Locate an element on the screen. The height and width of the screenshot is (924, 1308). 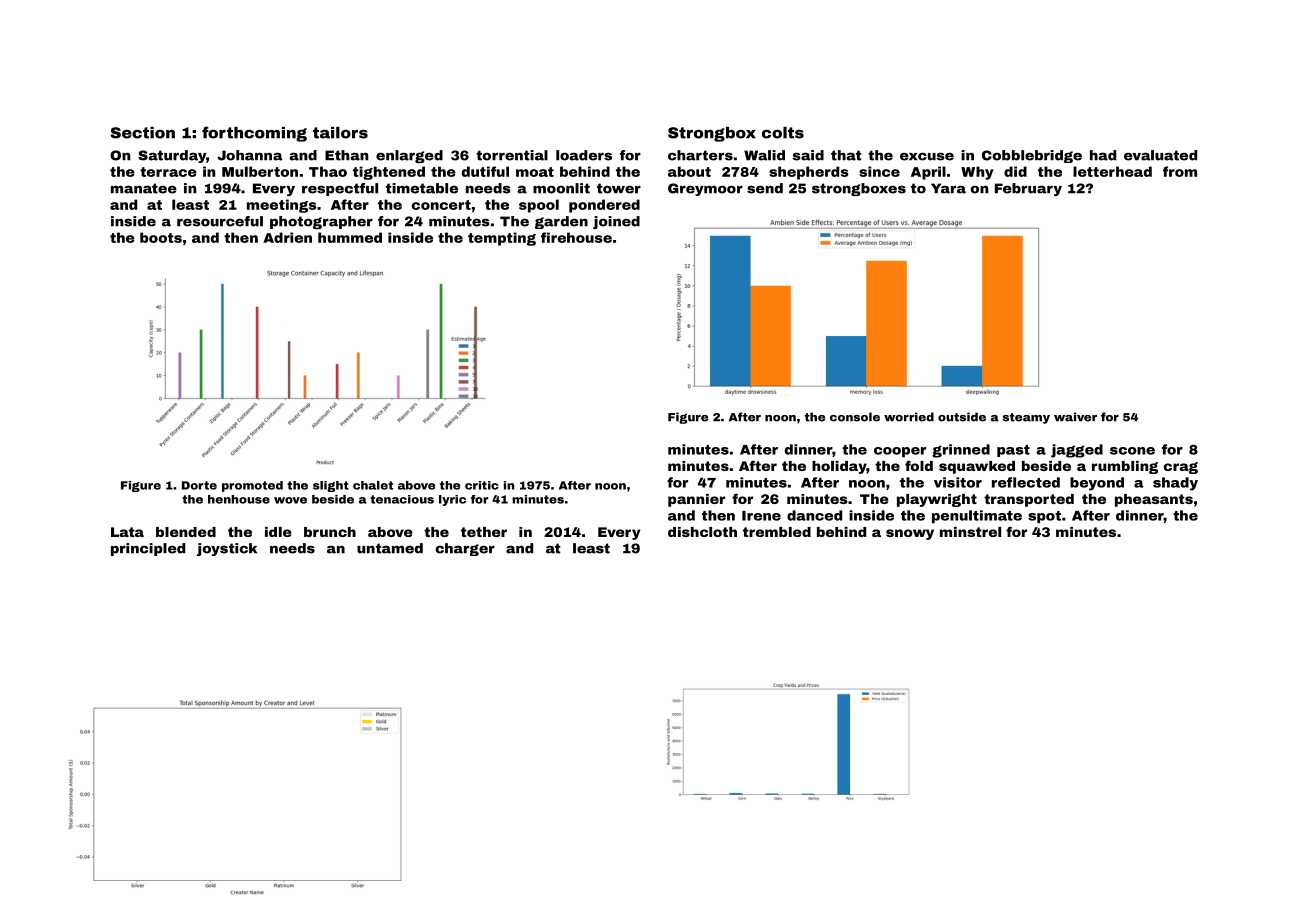
from is located at coordinates (1180, 171).
